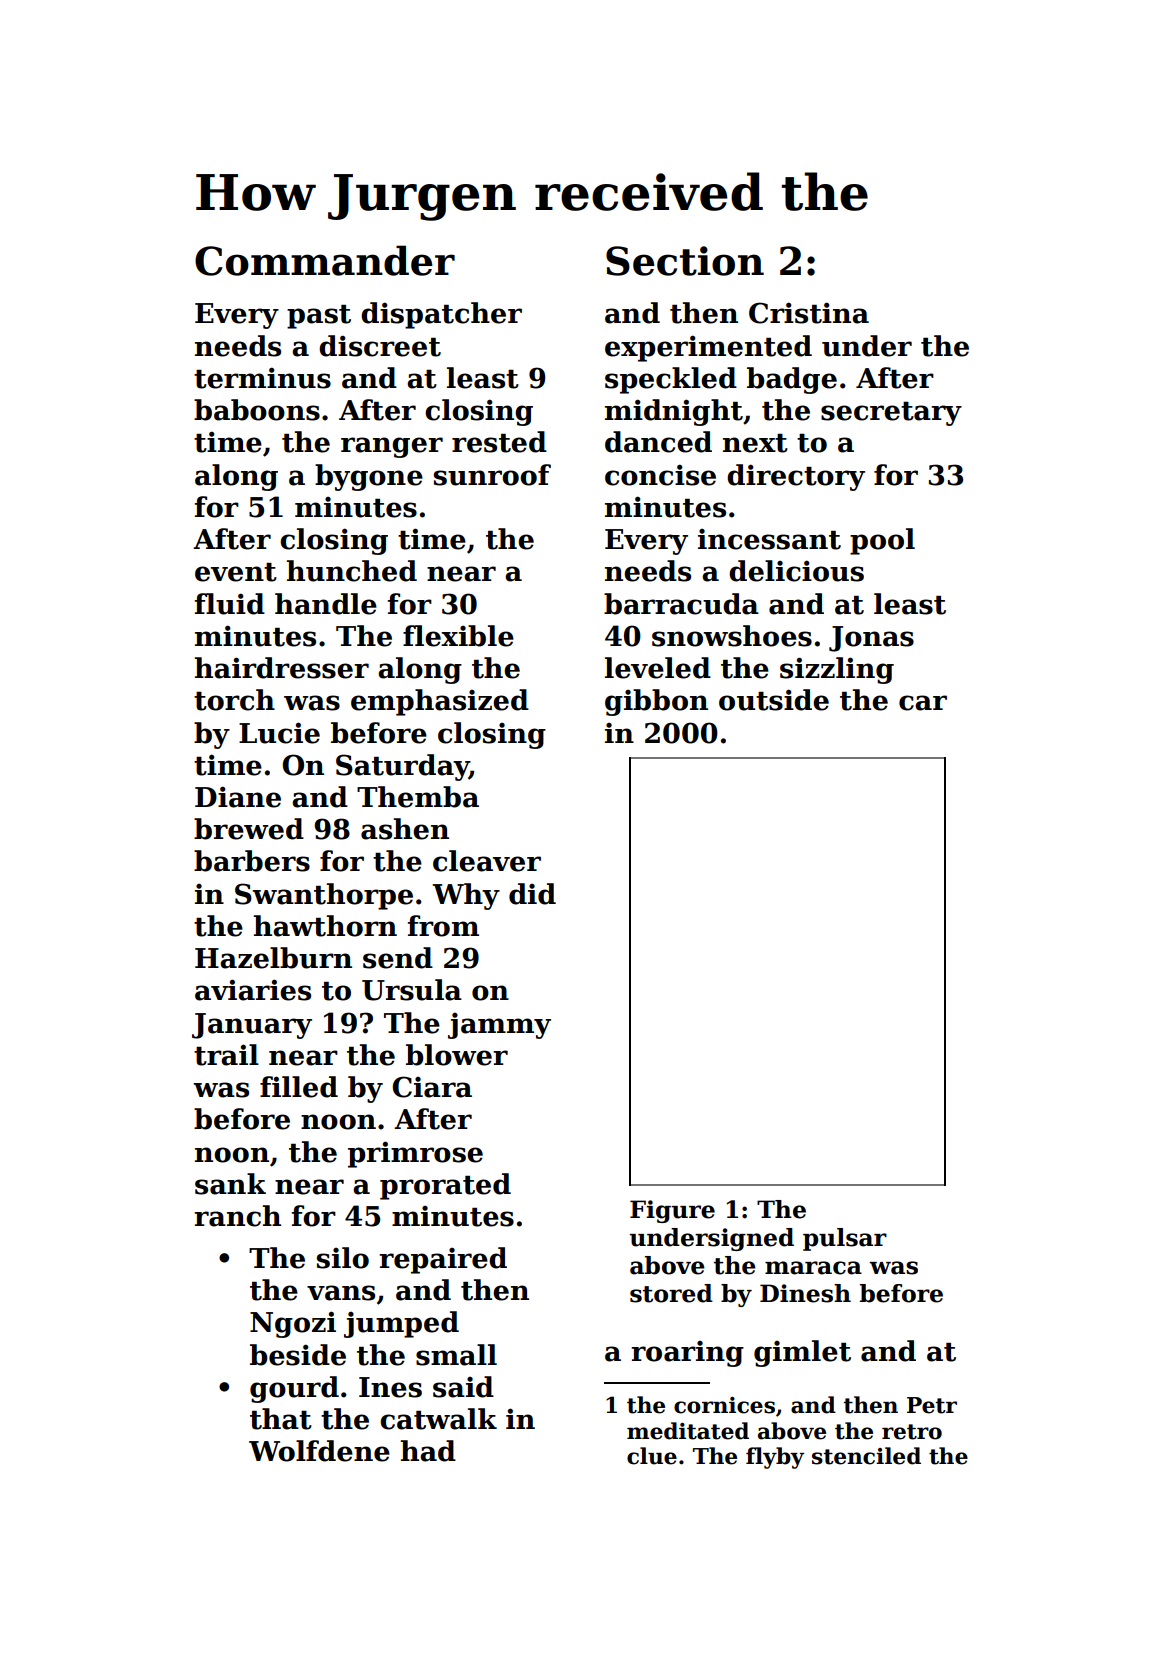 This screenshot has height=1654, width=1165. What do you see at coordinates (532, 894) in the screenshot?
I see `did` at bounding box center [532, 894].
